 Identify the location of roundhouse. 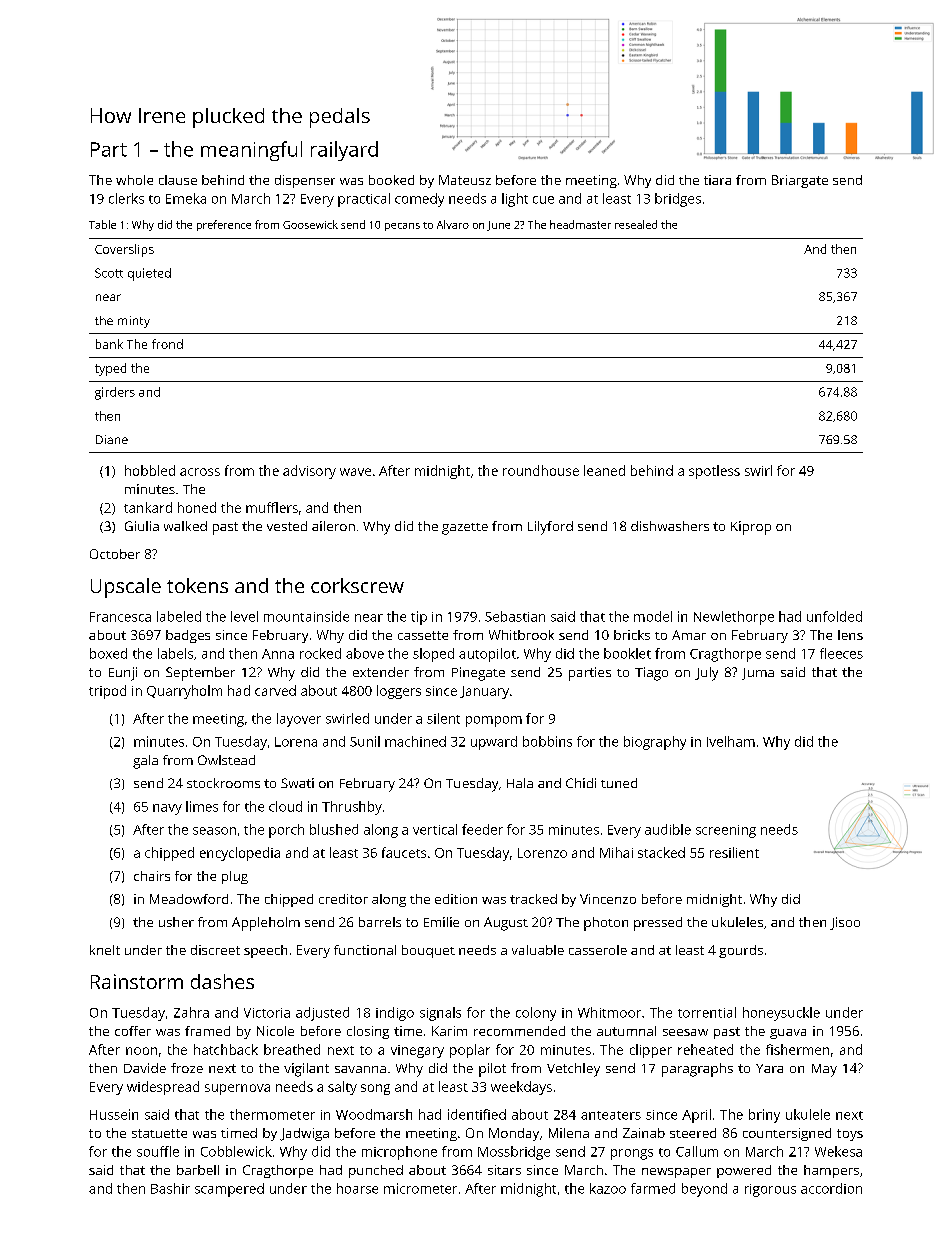
(541, 470).
